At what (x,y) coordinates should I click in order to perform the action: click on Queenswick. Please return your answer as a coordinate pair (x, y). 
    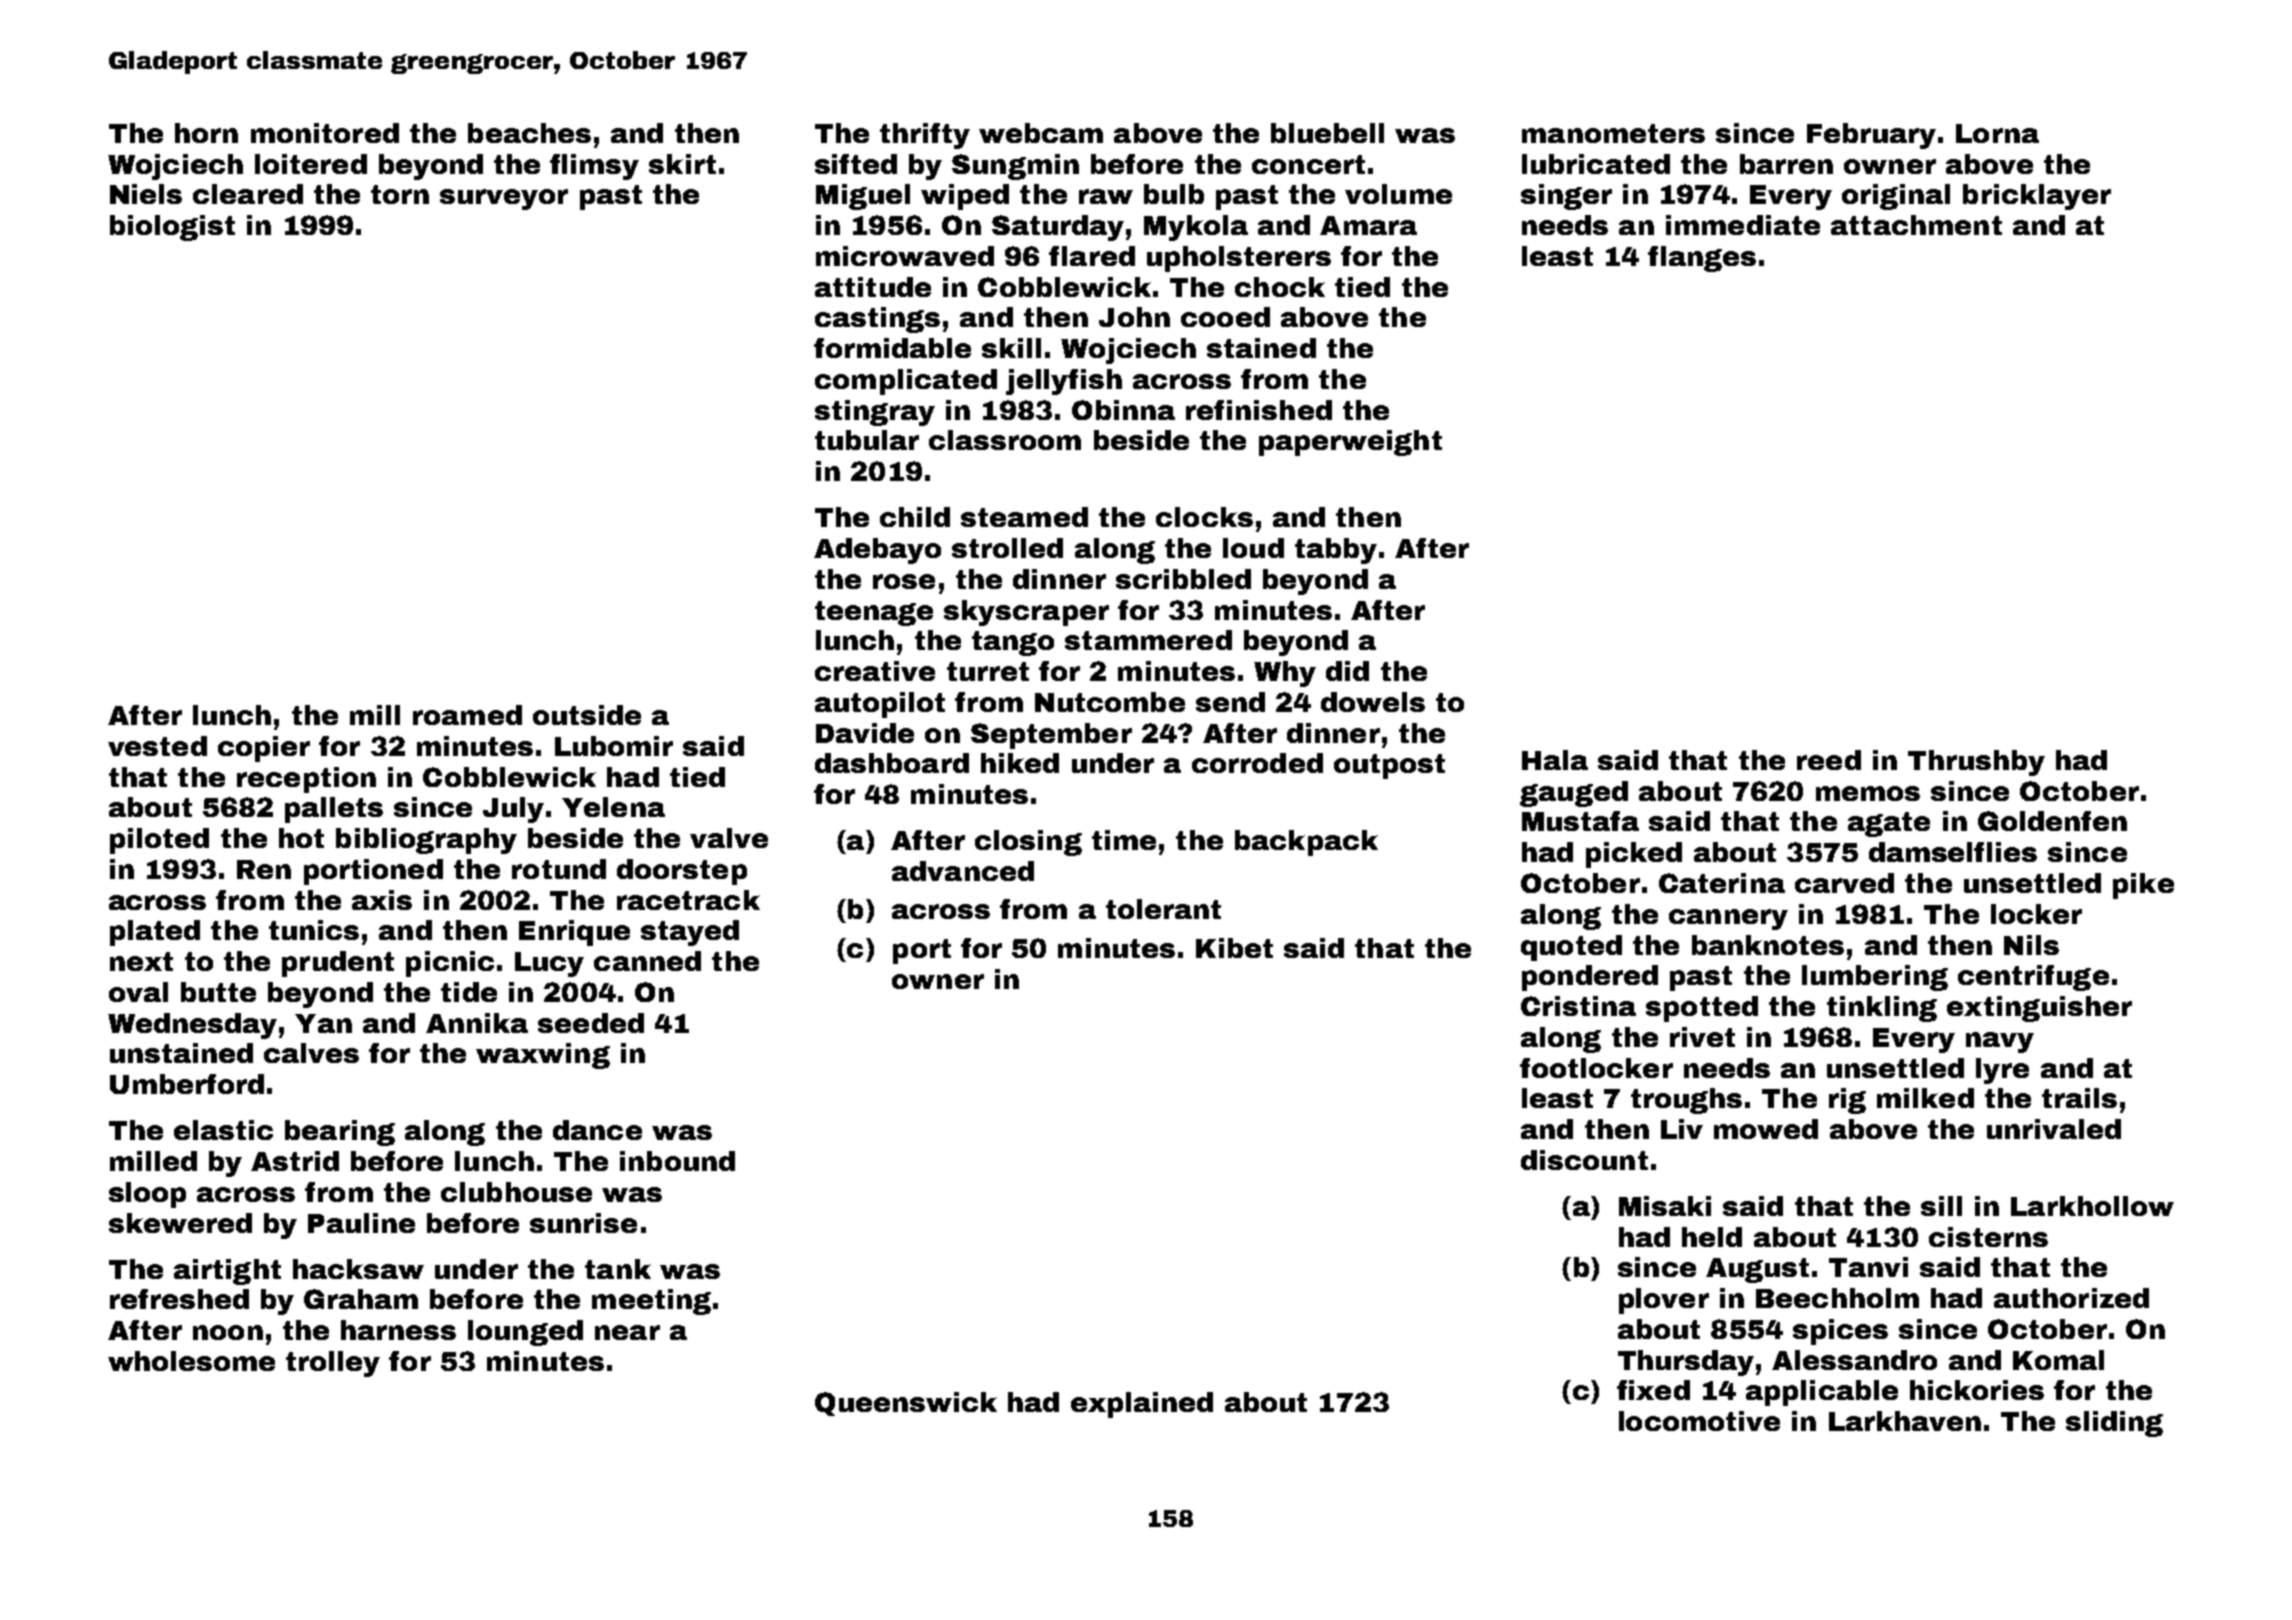
    Looking at the image, I should click on (906, 1404).
